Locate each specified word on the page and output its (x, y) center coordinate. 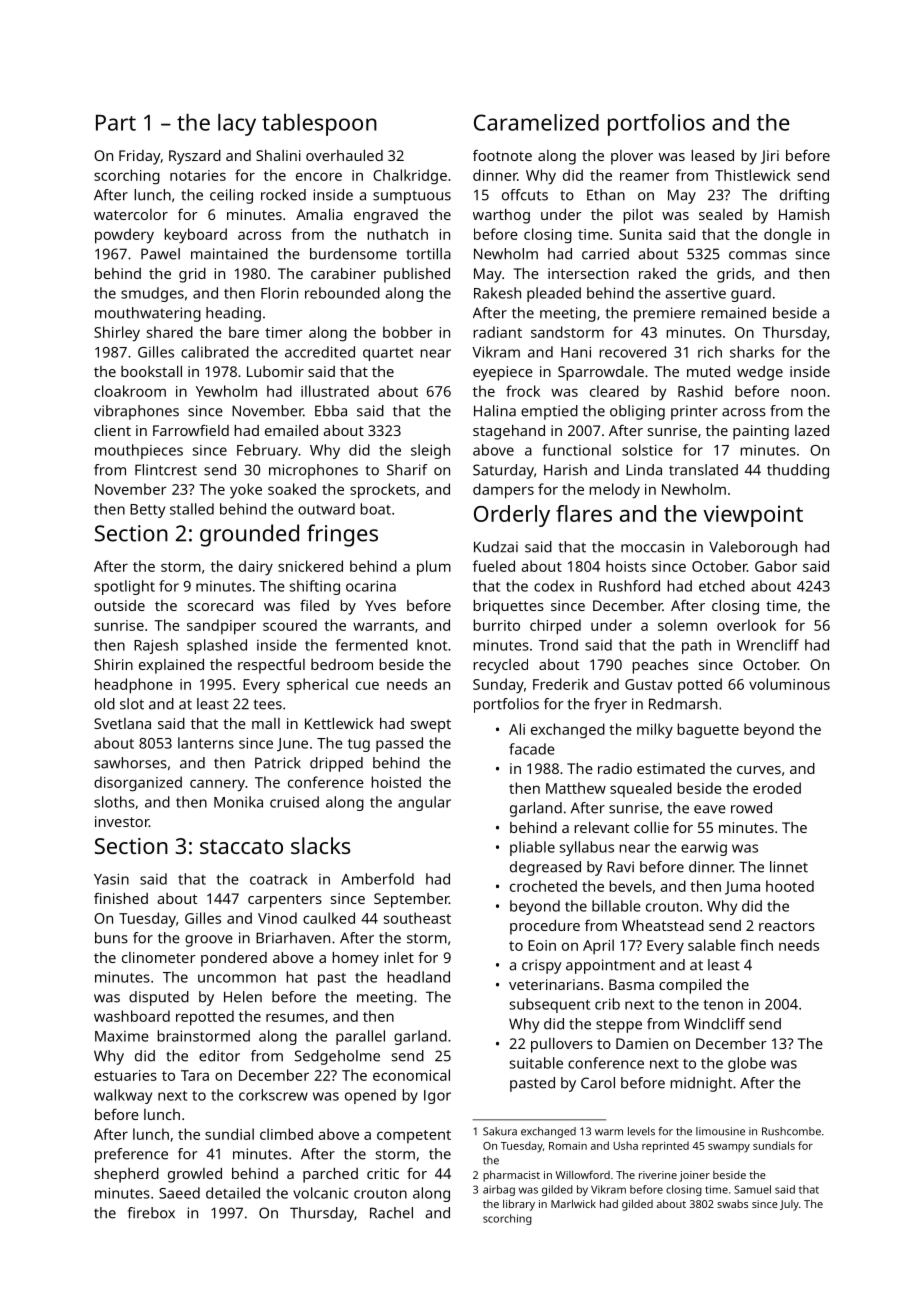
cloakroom (130, 391)
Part (116, 123)
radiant (497, 332)
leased (712, 155)
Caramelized (536, 122)
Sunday (498, 686)
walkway (123, 1096)
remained (733, 313)
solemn (682, 625)
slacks (320, 845)
